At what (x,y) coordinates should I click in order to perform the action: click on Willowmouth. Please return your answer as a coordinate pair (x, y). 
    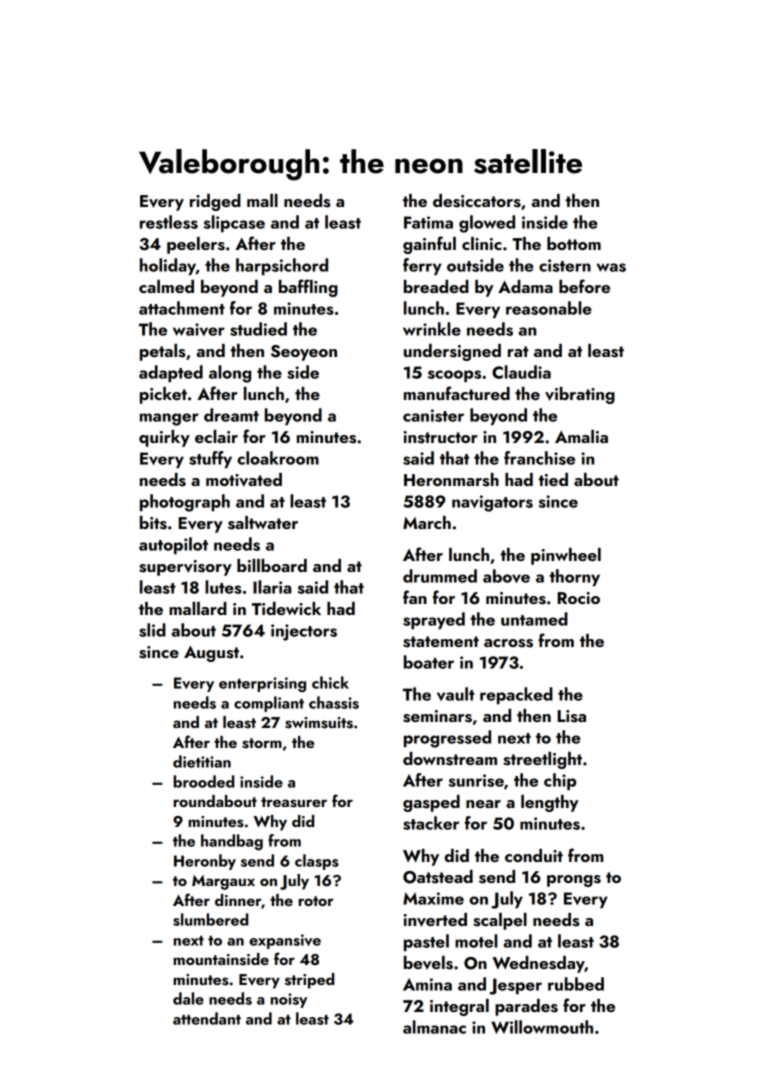
    Looking at the image, I should click on (542, 1027).
